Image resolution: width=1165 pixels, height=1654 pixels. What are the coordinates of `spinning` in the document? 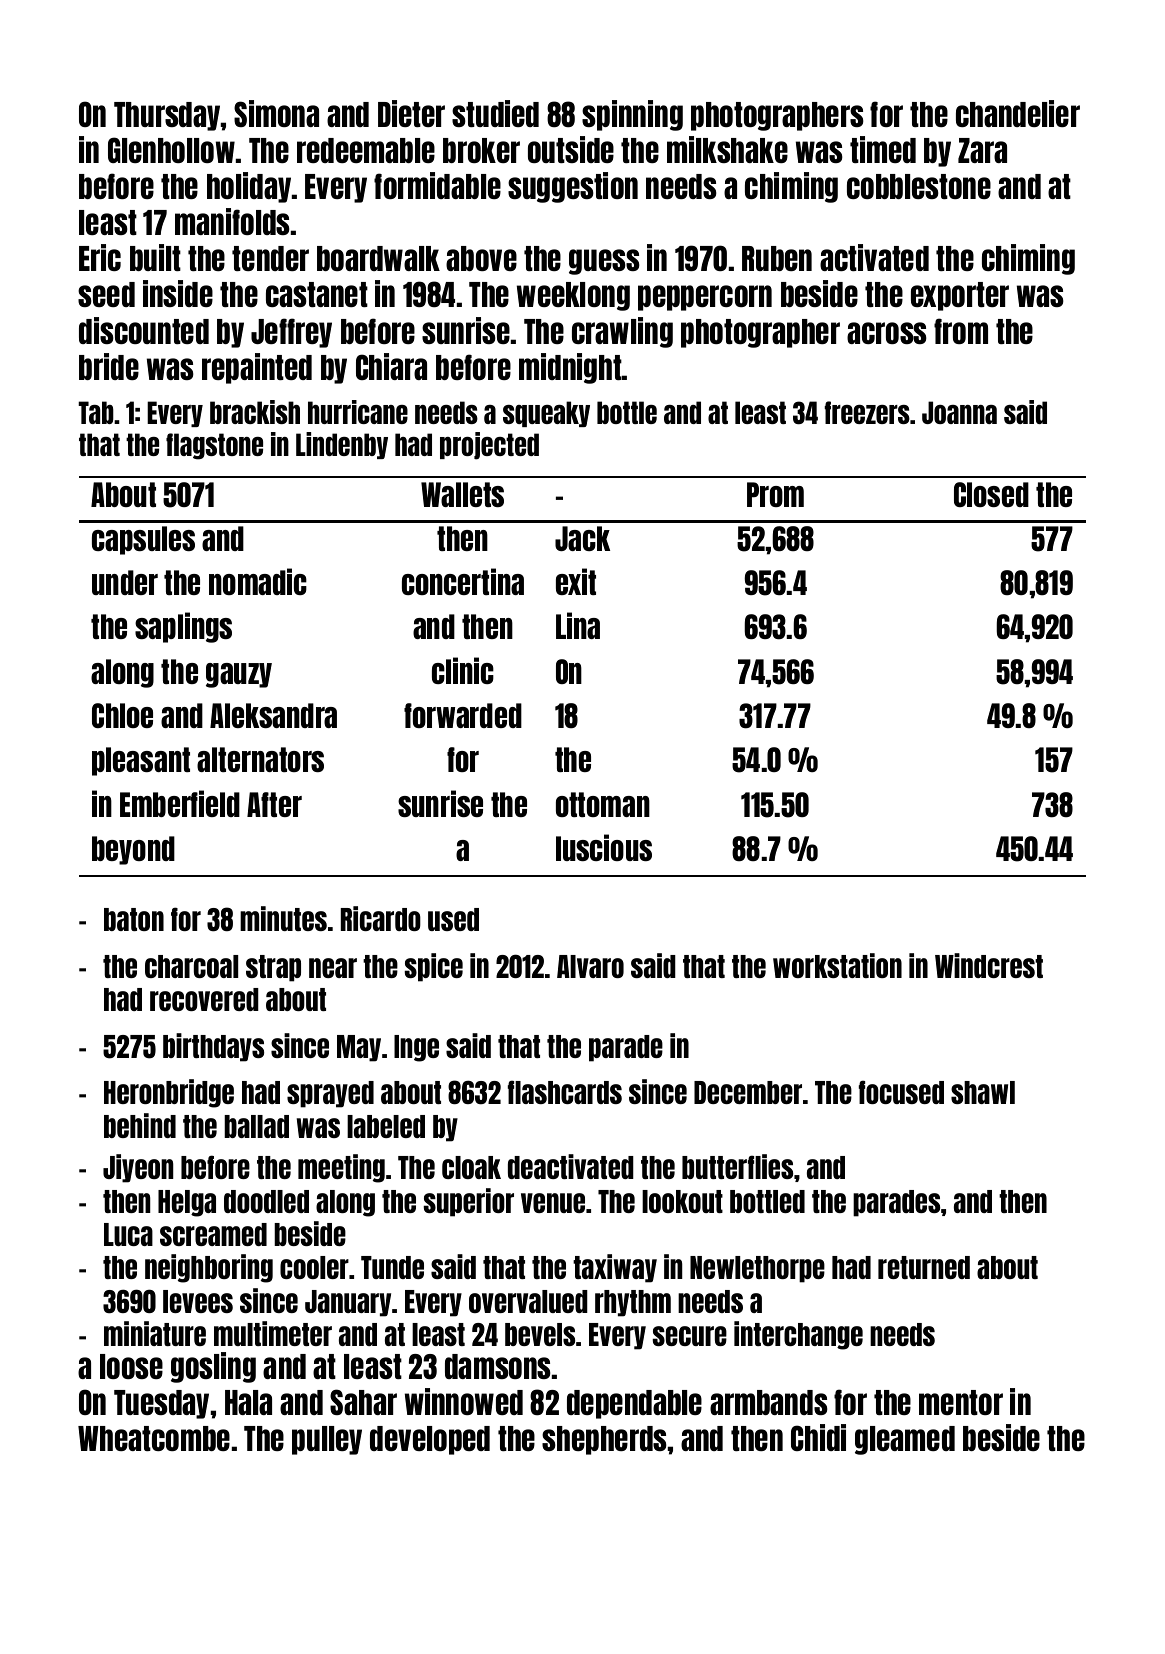 It's located at (632, 115).
